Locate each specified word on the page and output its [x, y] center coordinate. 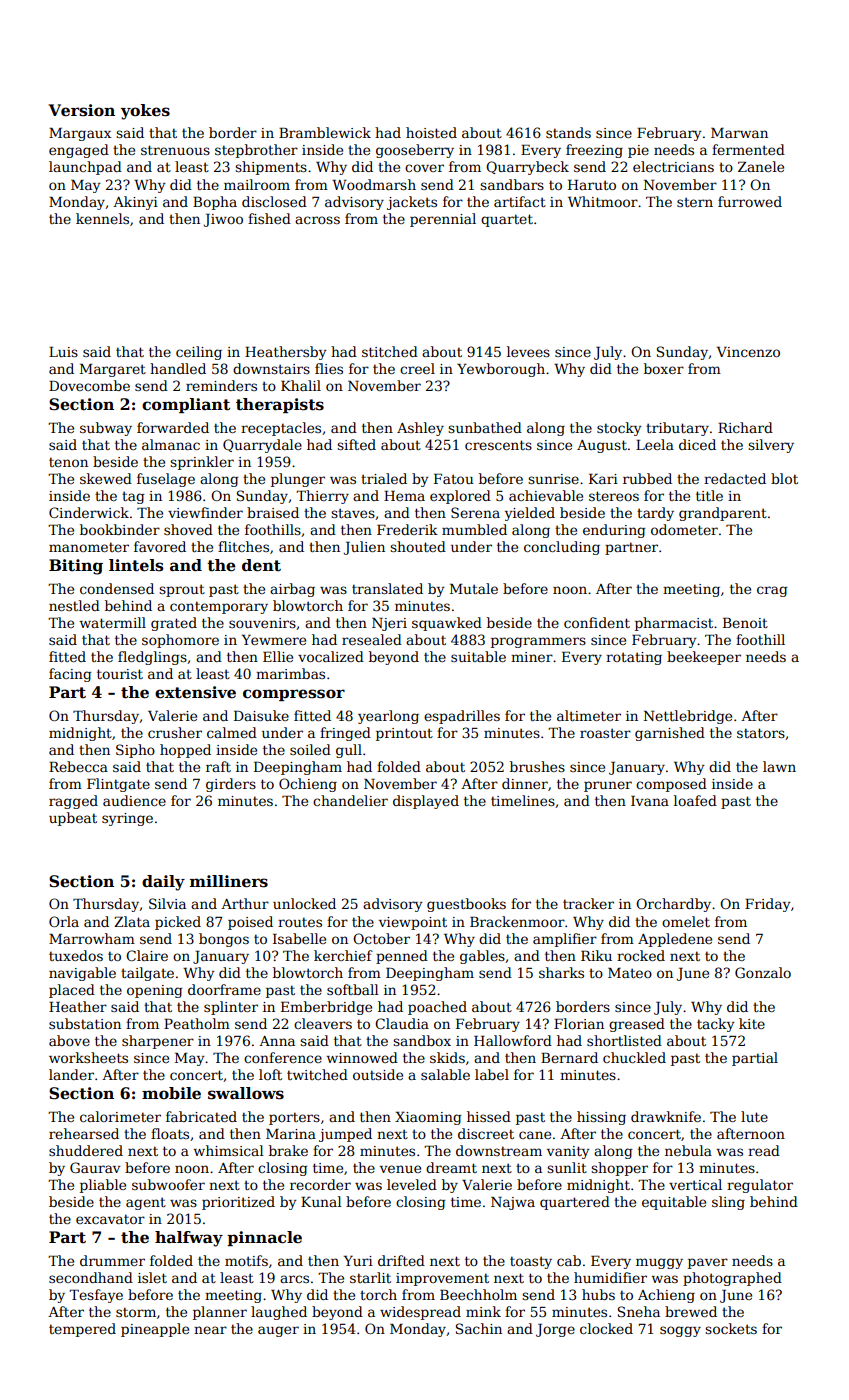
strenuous [175, 150]
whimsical [228, 1150]
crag [772, 591]
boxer [664, 368]
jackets [412, 203]
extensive [195, 692]
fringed [345, 734]
